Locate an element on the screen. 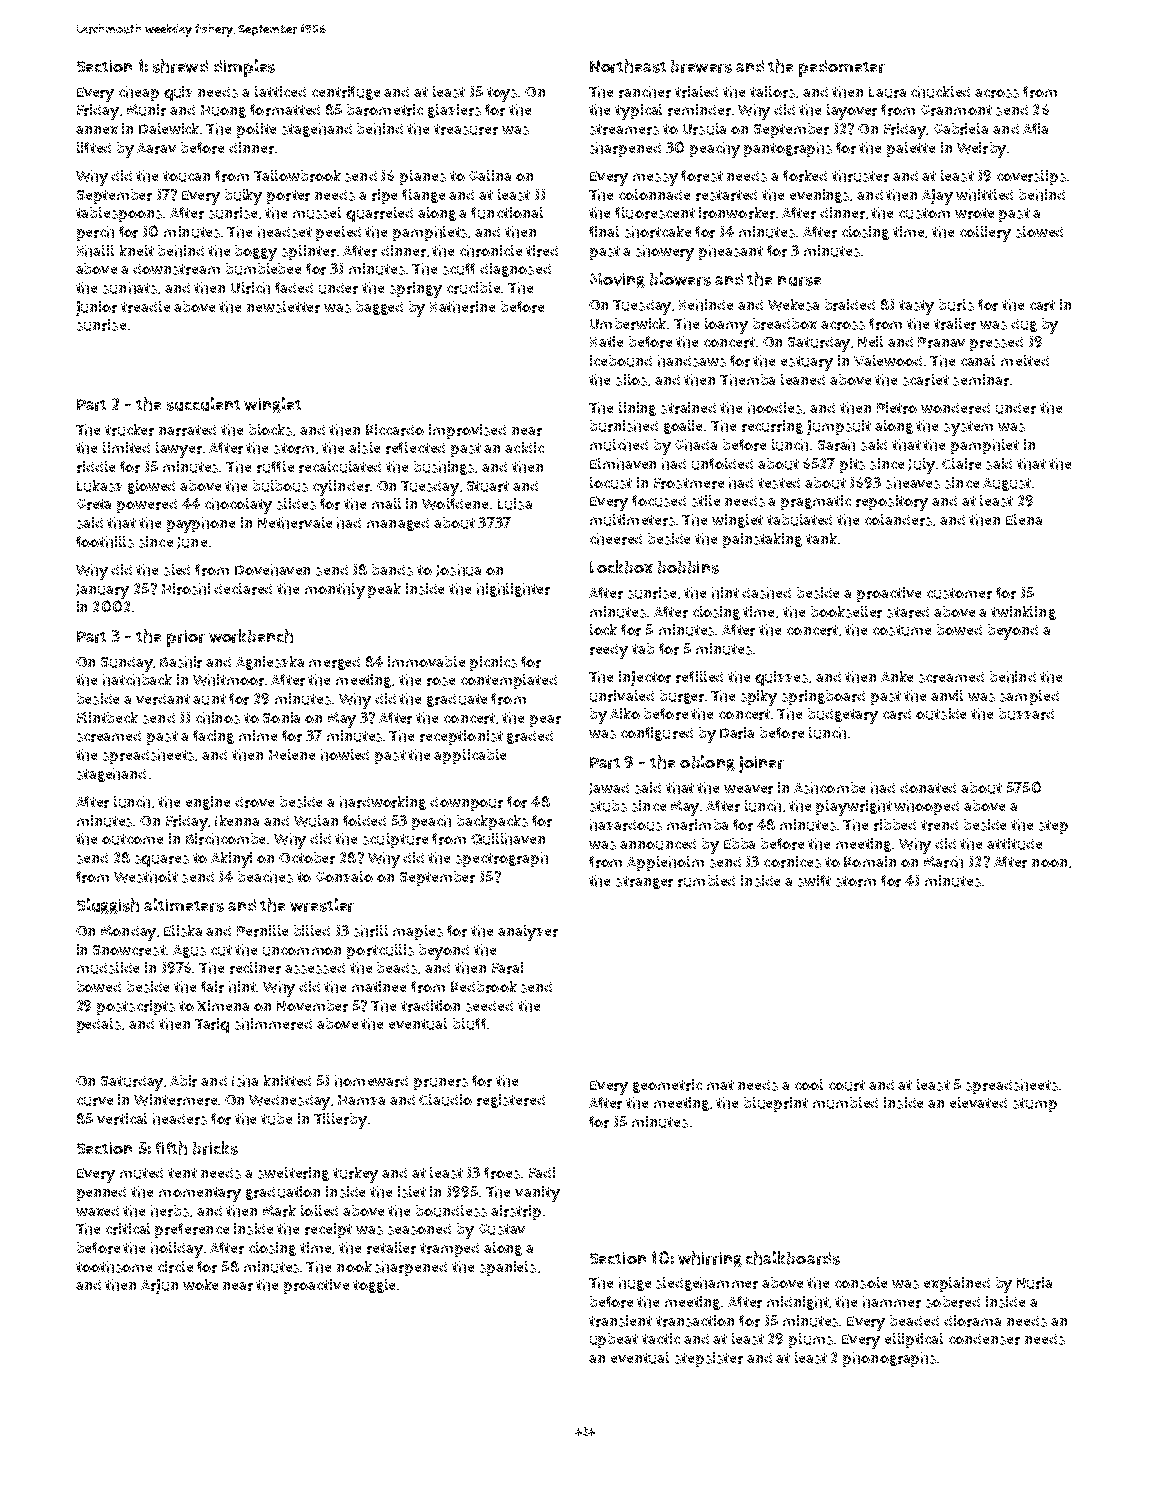  Frostmere is located at coordinates (689, 483).
